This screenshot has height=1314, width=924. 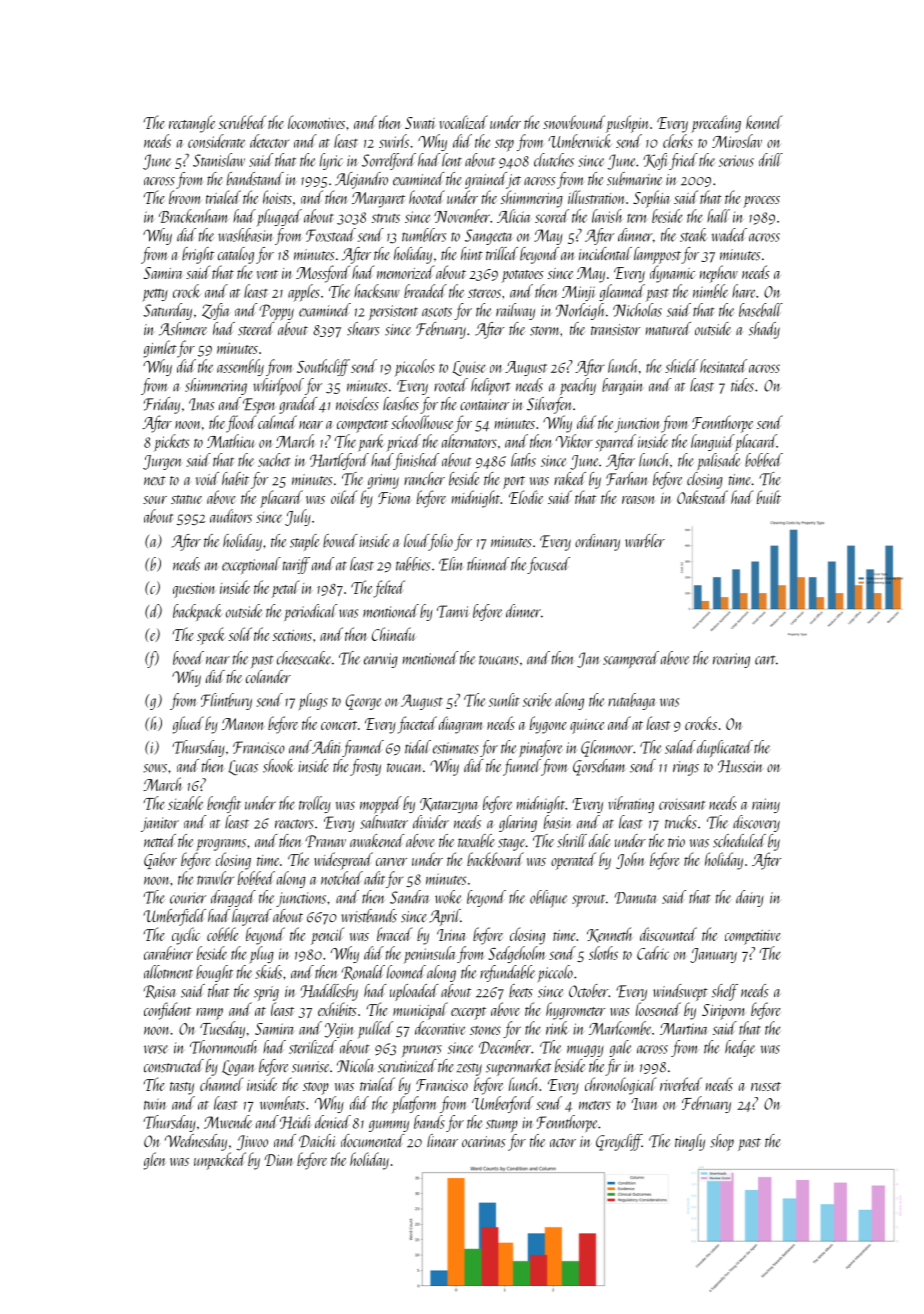 What do you see at coordinates (550, 405) in the screenshot?
I see `Silverfen` at bounding box center [550, 405].
